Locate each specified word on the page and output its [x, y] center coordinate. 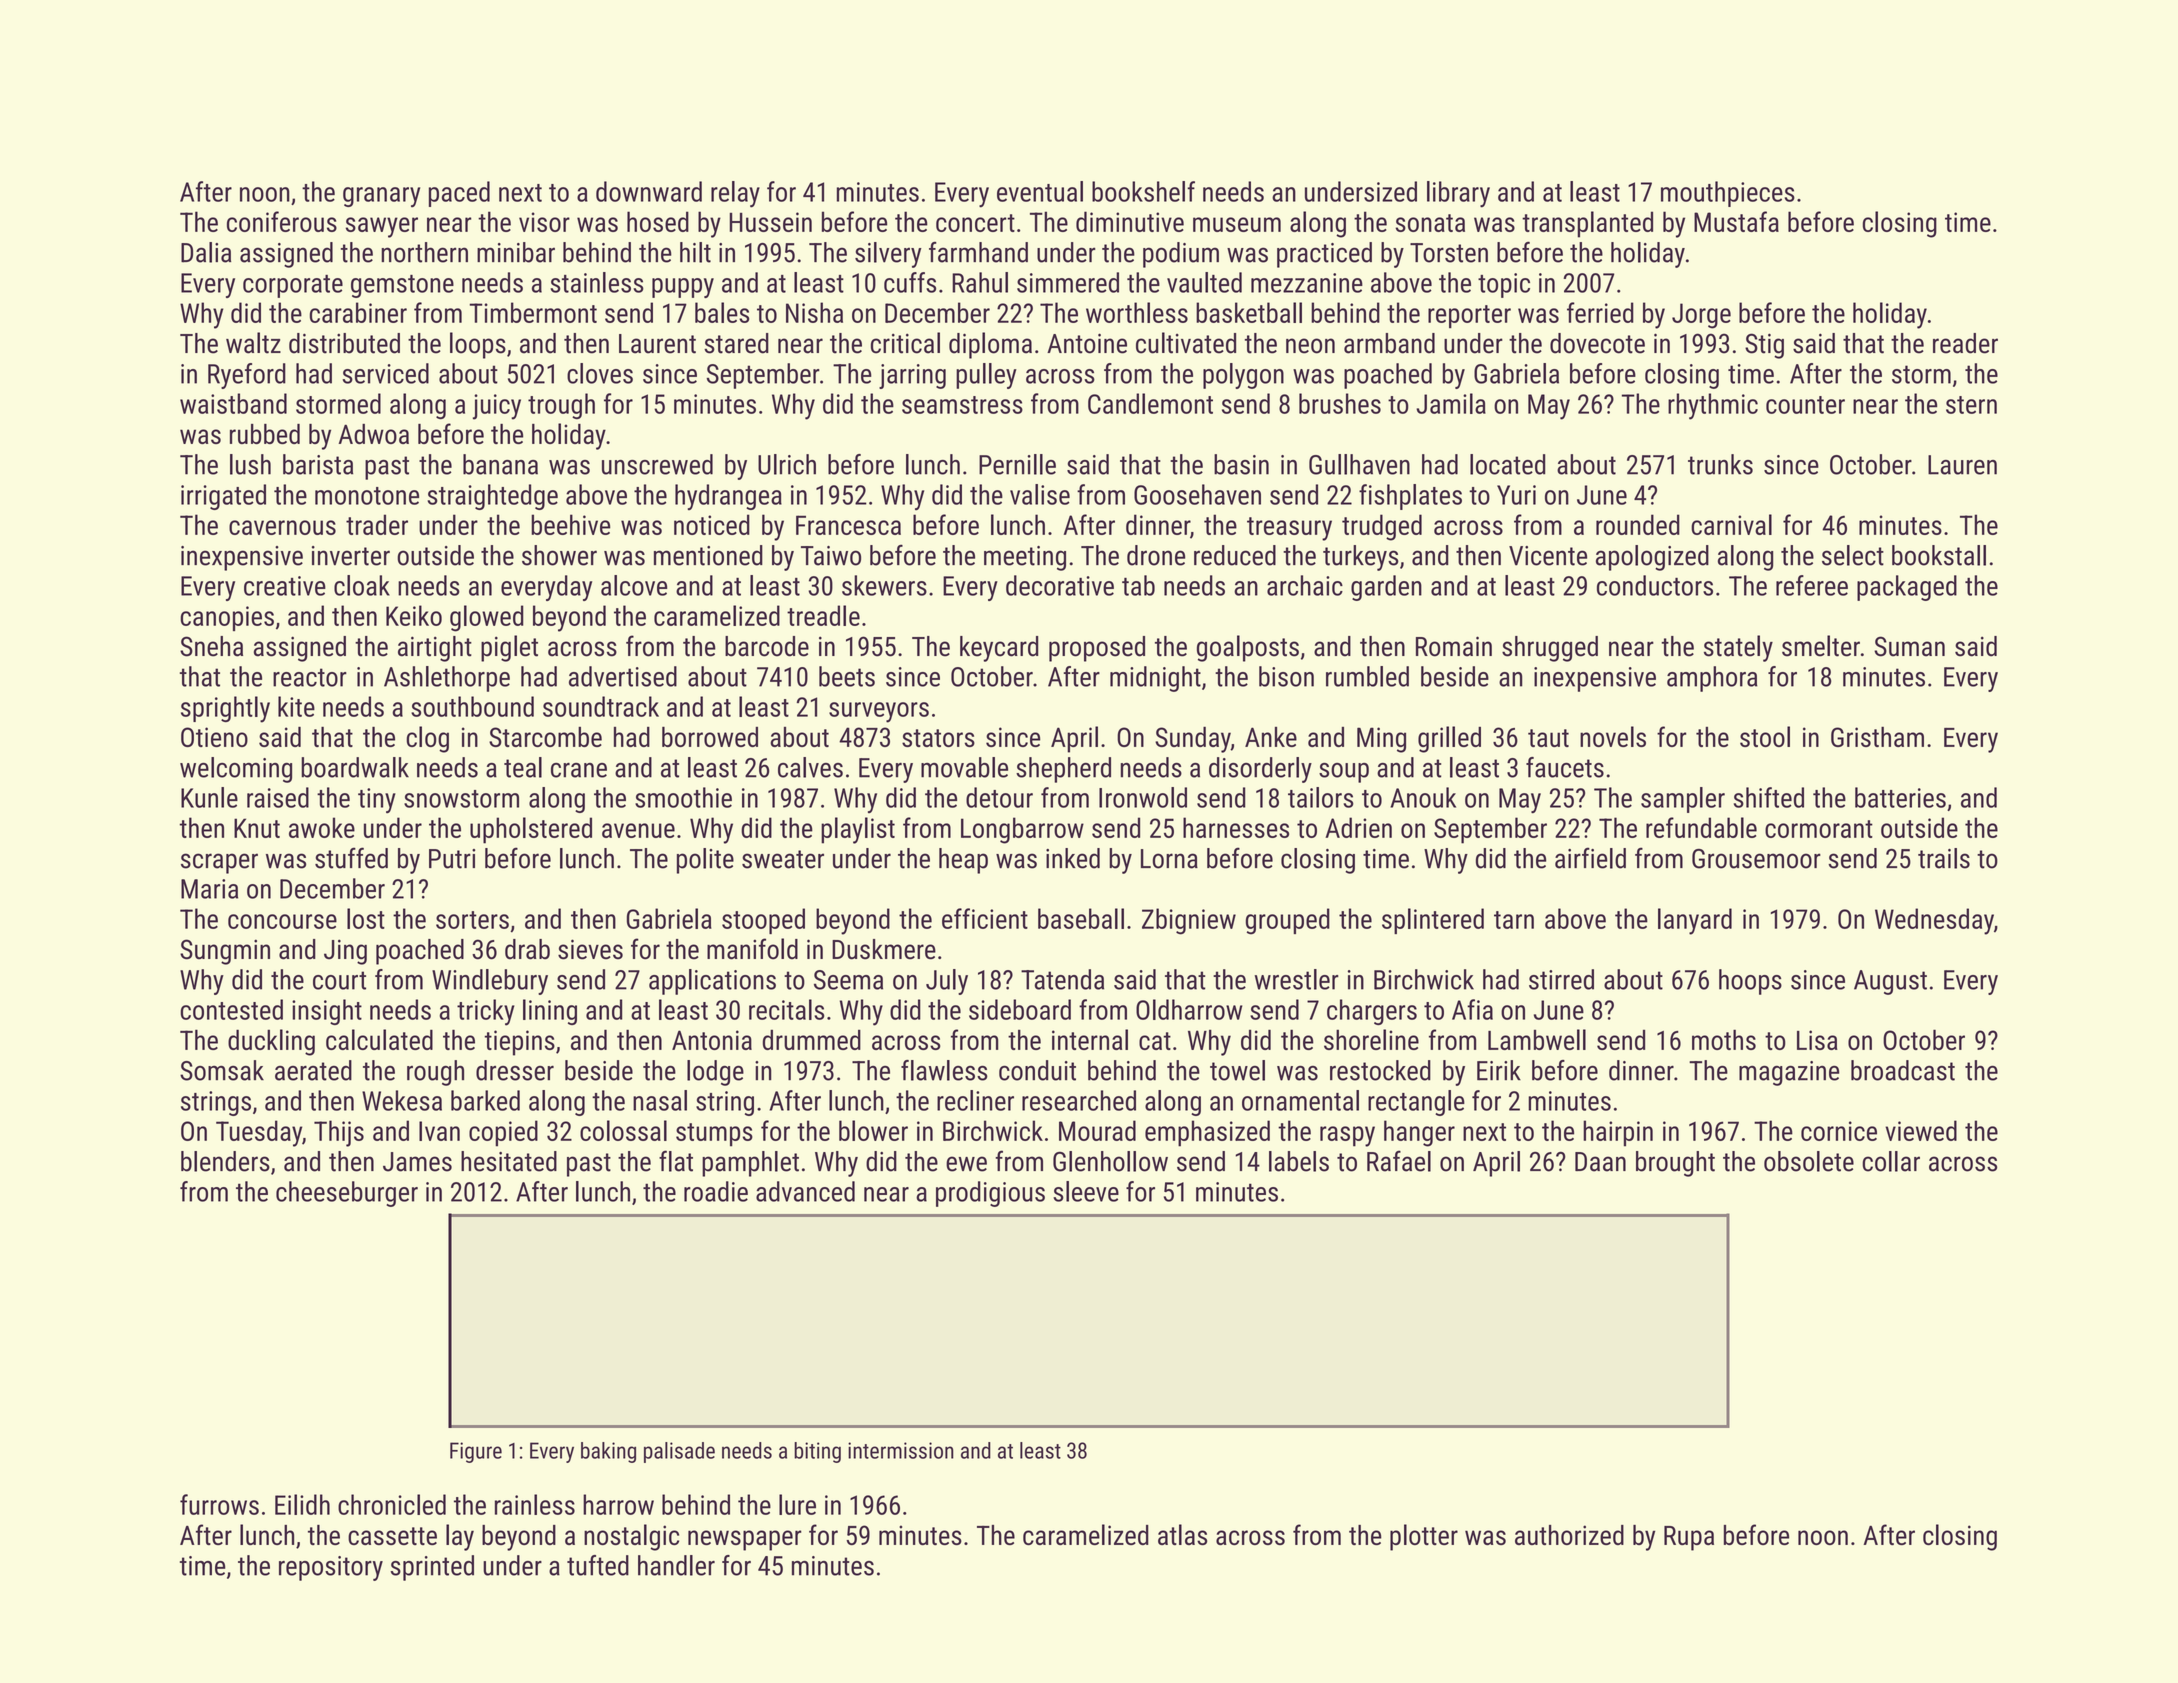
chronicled [392, 1504]
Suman [1909, 646]
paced [459, 194]
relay [735, 194]
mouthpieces [1728, 194]
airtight [435, 649]
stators [938, 738]
